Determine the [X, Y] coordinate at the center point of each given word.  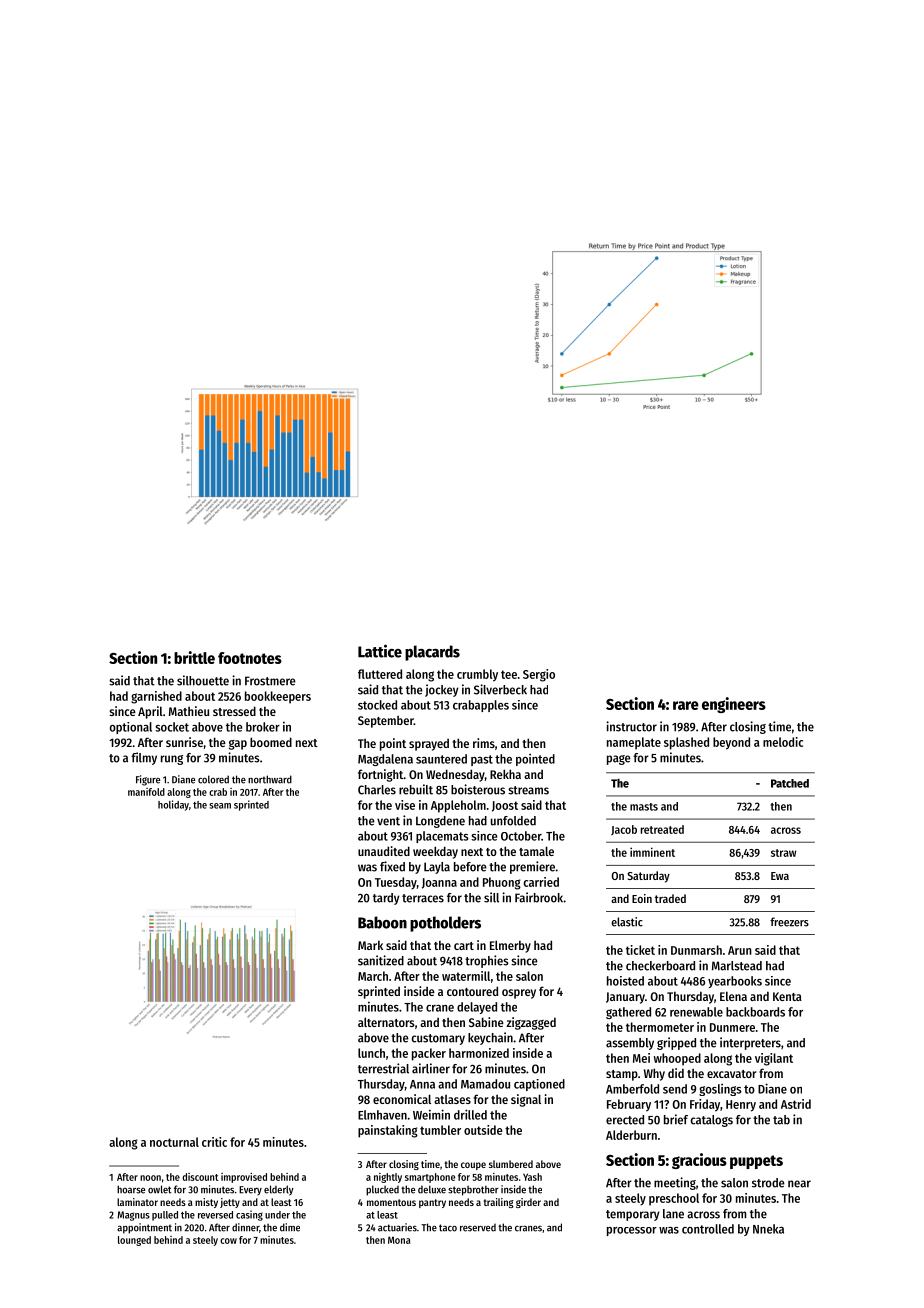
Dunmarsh [696, 950]
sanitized [381, 960]
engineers [734, 705]
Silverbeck [500, 689]
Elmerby [510, 946]
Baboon [382, 922]
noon [150, 1178]
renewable [696, 1012]
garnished [156, 697]
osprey [519, 994]
